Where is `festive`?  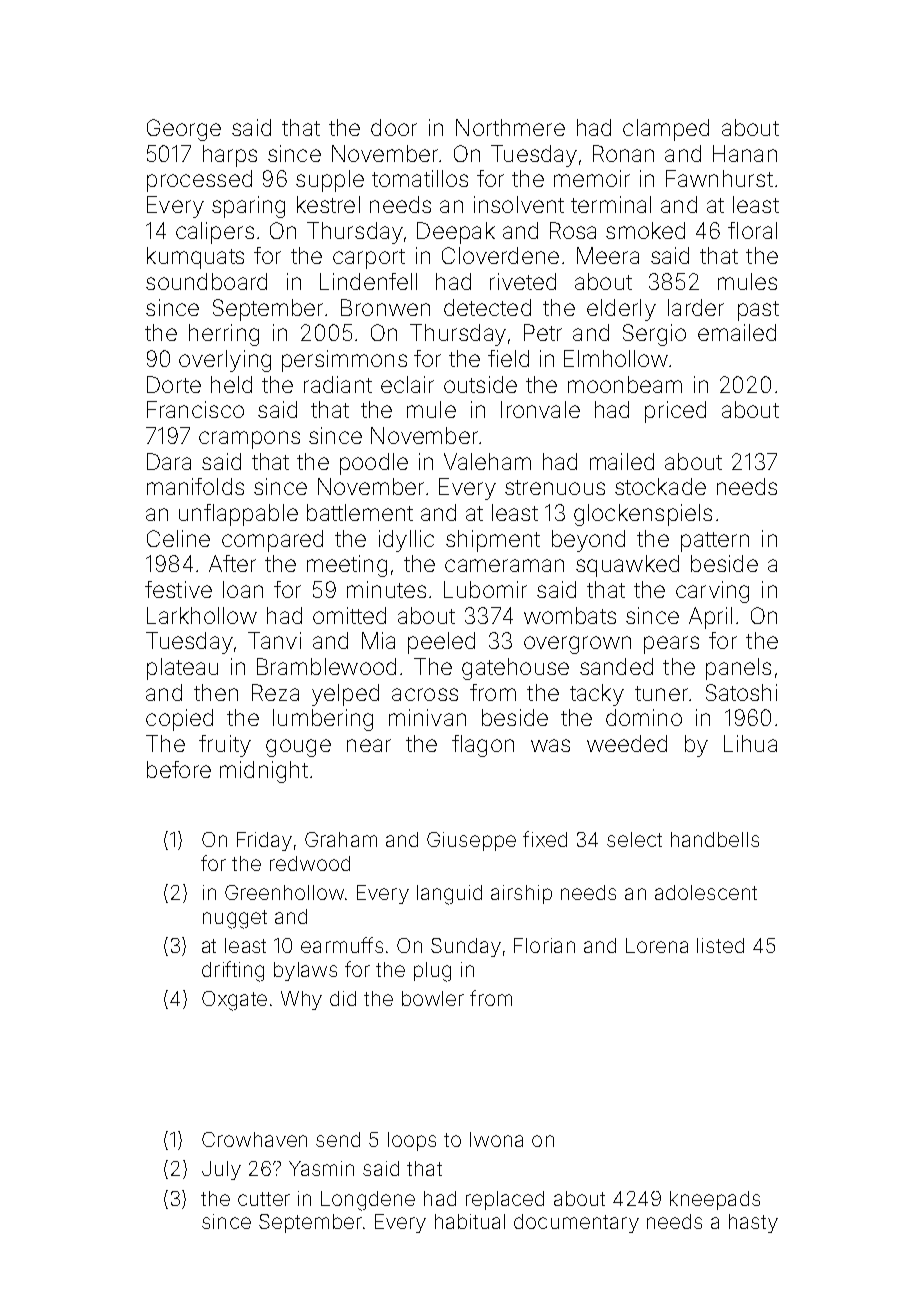
festive is located at coordinates (178, 589).
